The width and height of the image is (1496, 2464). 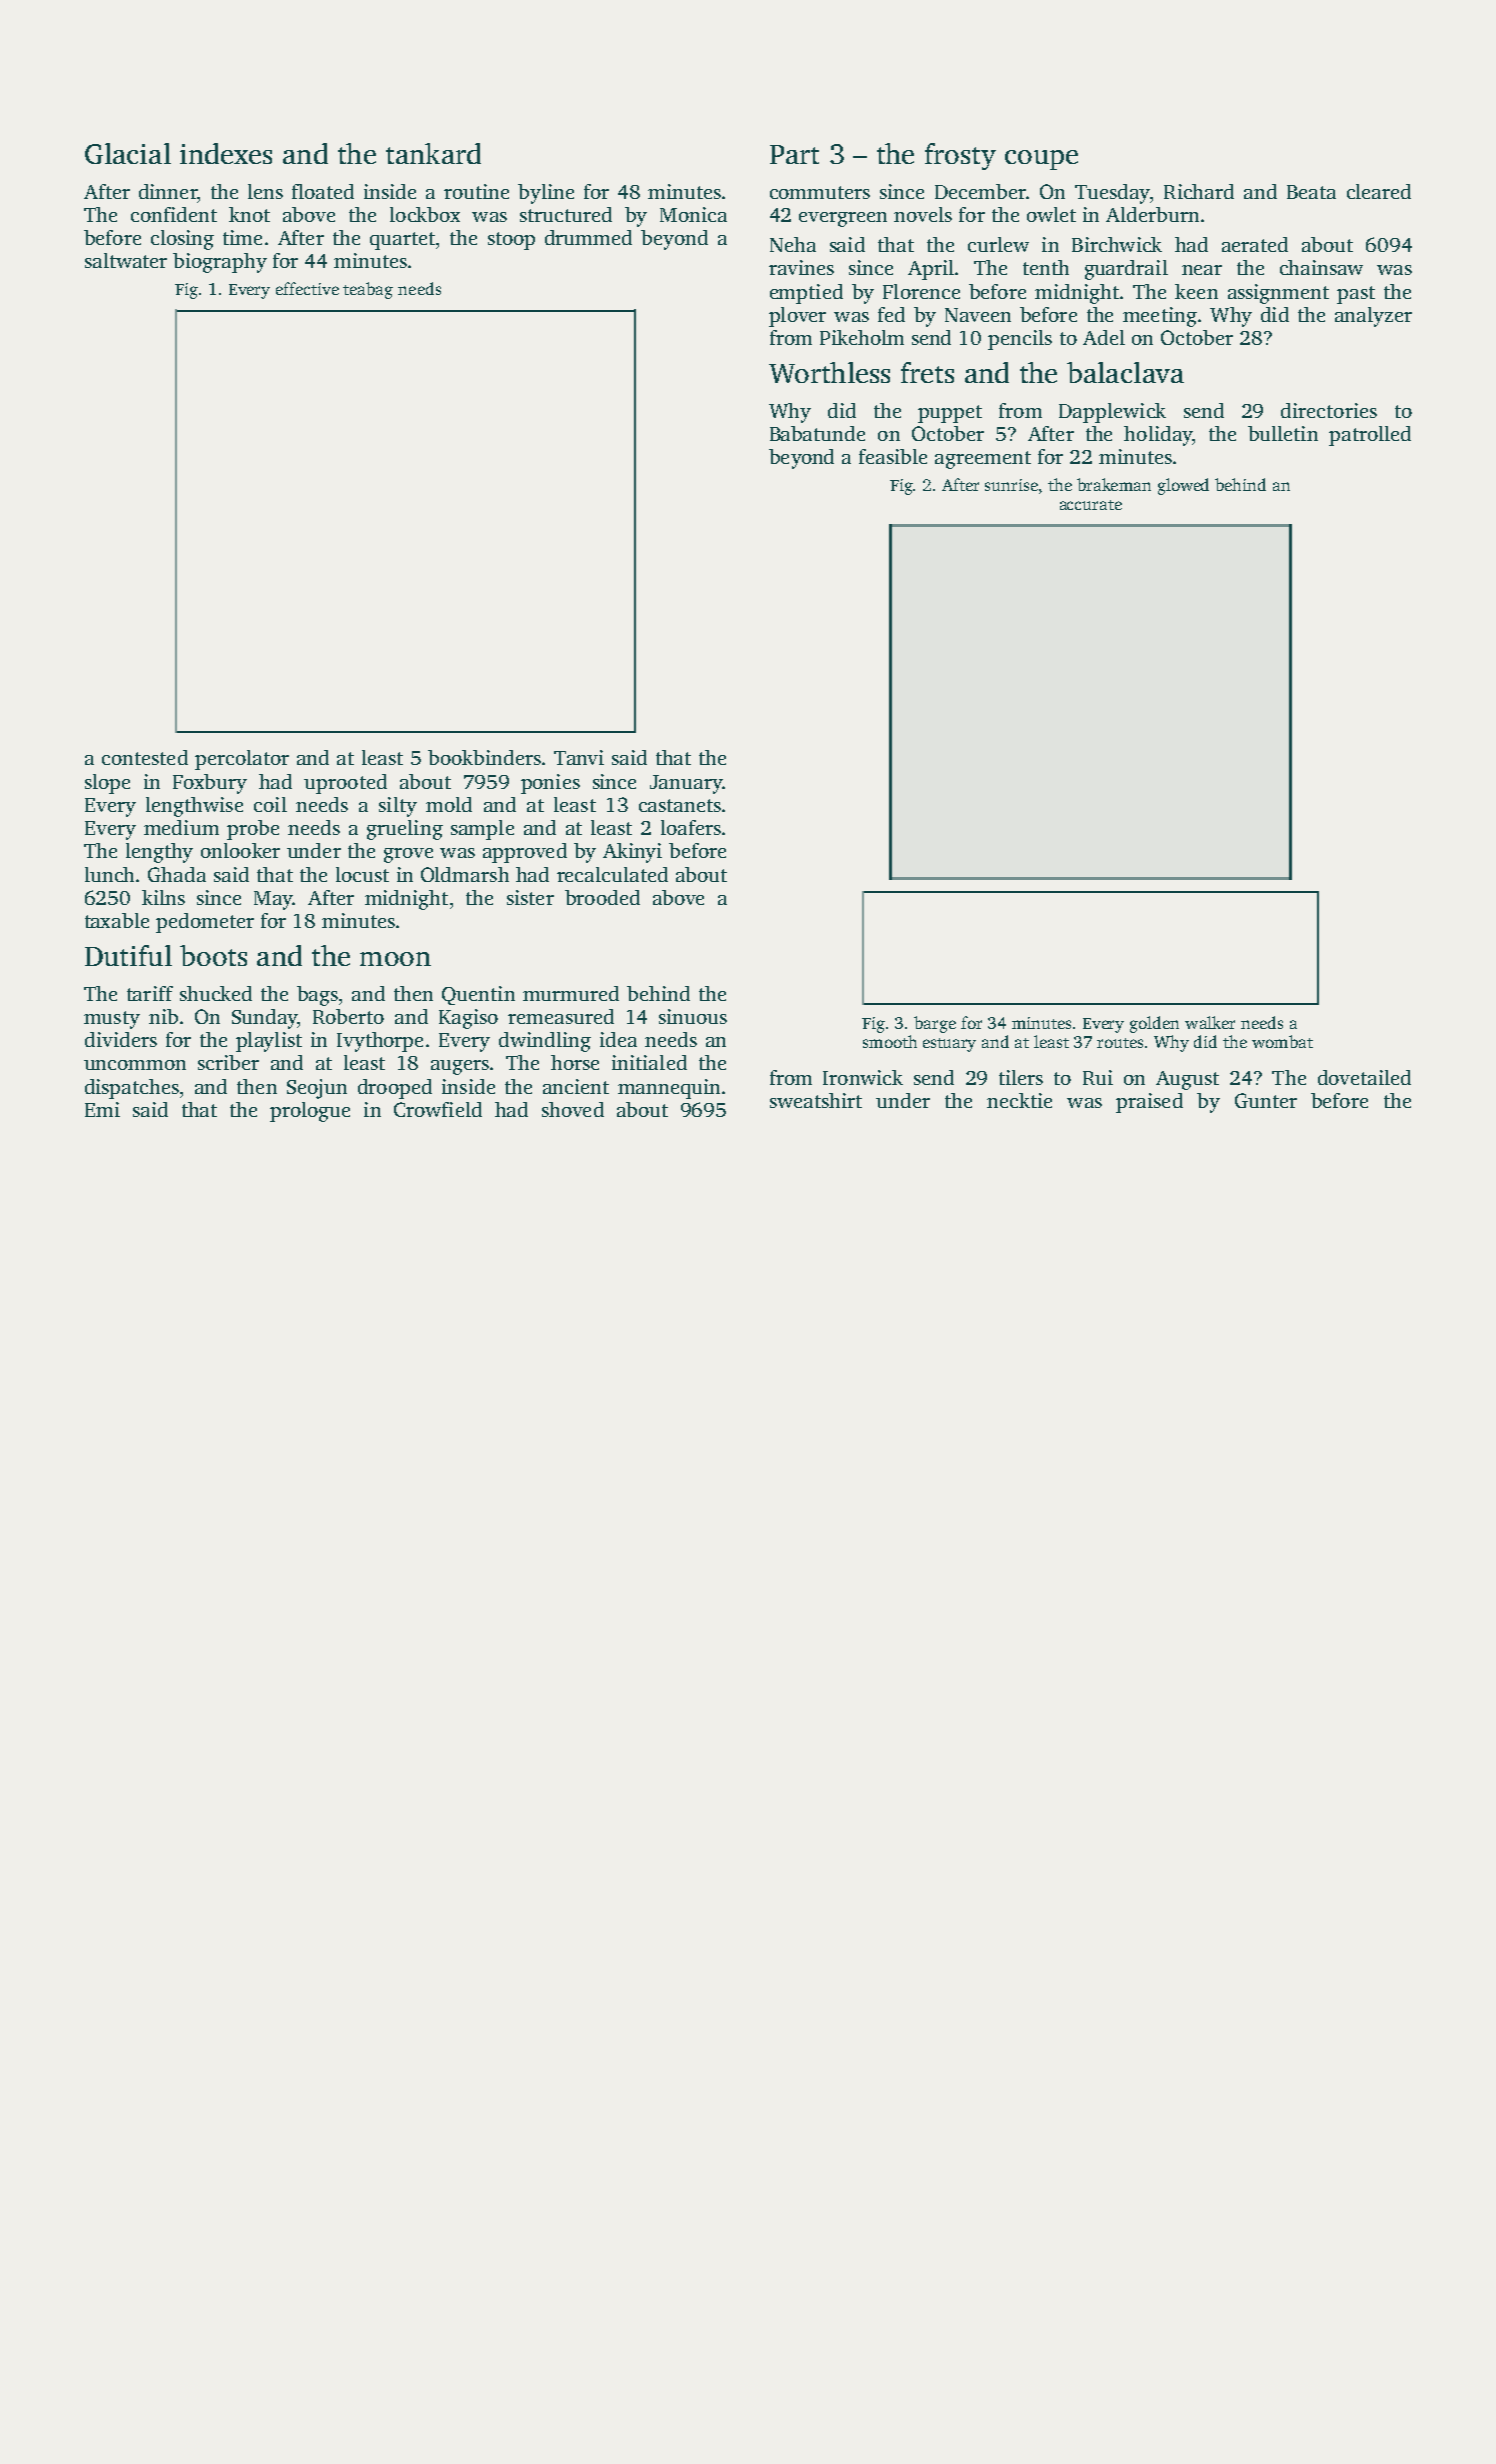 I want to click on plover, so click(x=797, y=317).
